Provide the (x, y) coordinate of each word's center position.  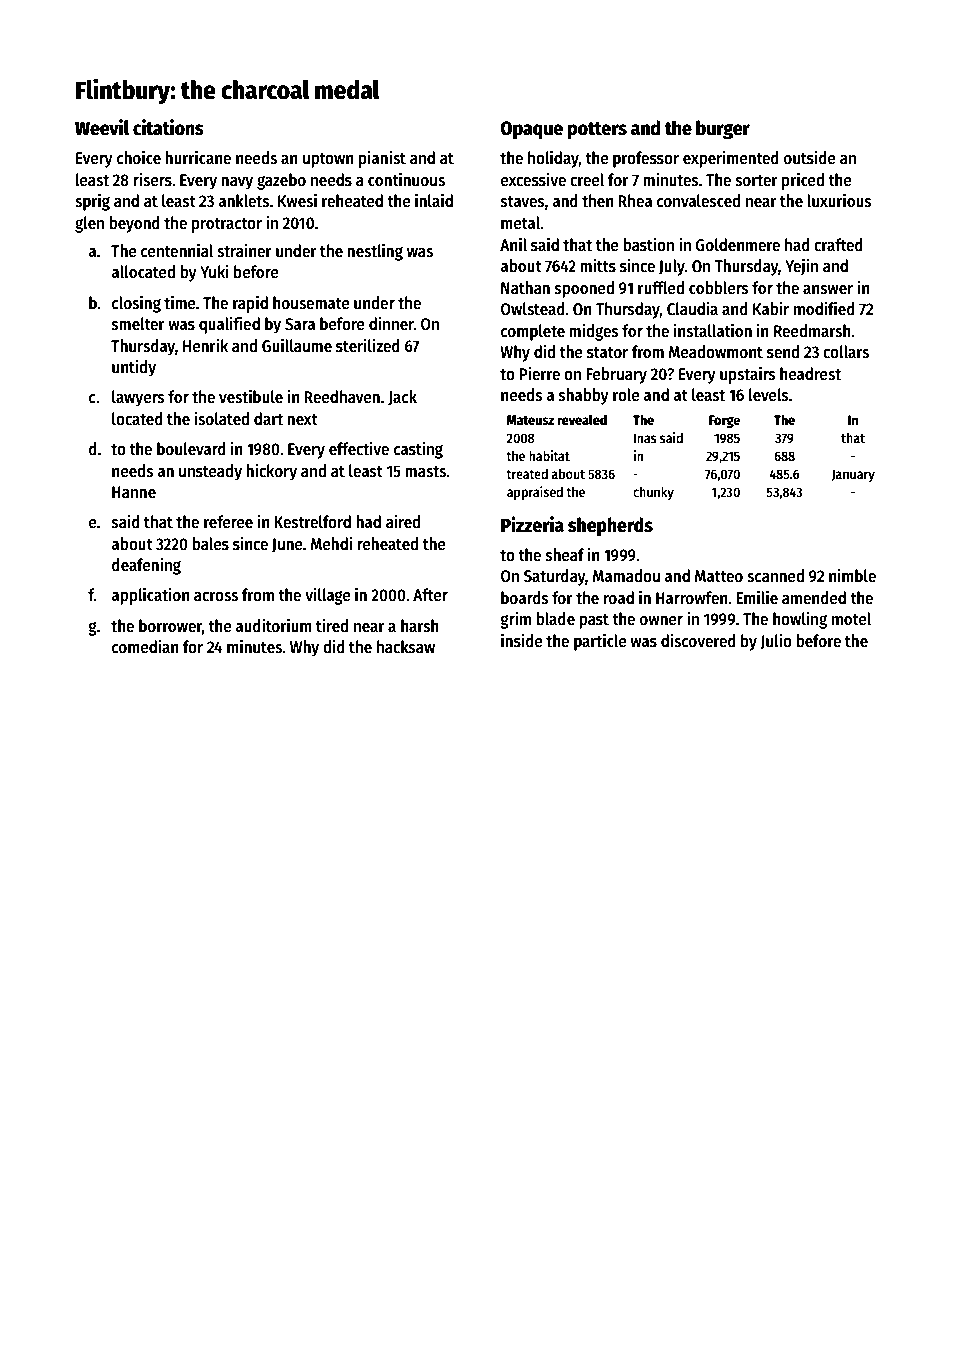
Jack (402, 398)
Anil (513, 244)
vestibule (251, 396)
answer (828, 290)
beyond (134, 224)
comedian (145, 646)
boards (525, 598)
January (853, 475)
